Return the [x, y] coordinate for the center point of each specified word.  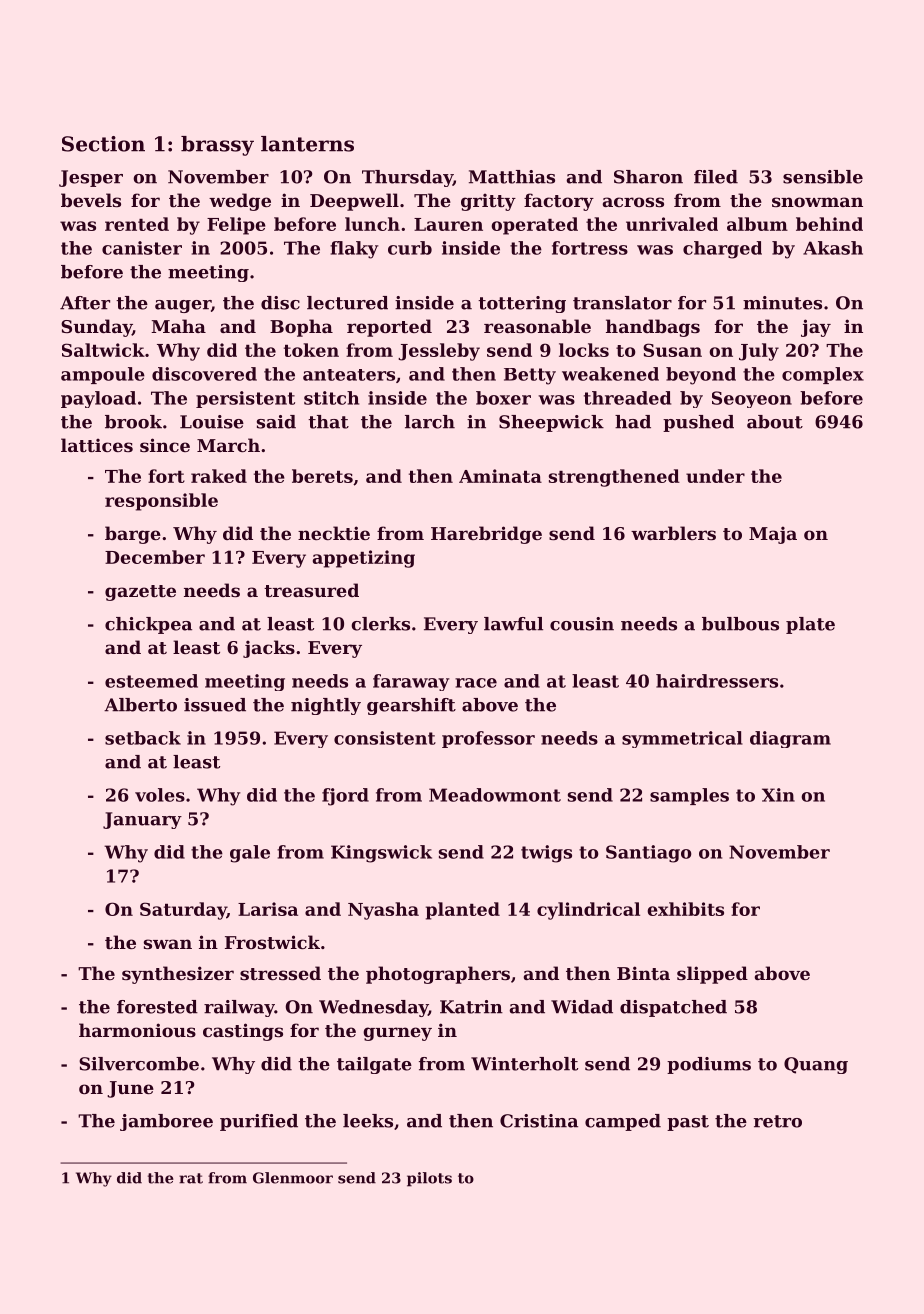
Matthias [512, 177]
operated [534, 226]
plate [810, 625]
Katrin [471, 1007]
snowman [817, 202]
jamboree [166, 1122]
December [155, 557]
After [85, 303]
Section [103, 144]
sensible [823, 177]
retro [778, 1121]
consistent [385, 738]
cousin [582, 624]
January [142, 820]
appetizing [364, 559]
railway [239, 1008]
